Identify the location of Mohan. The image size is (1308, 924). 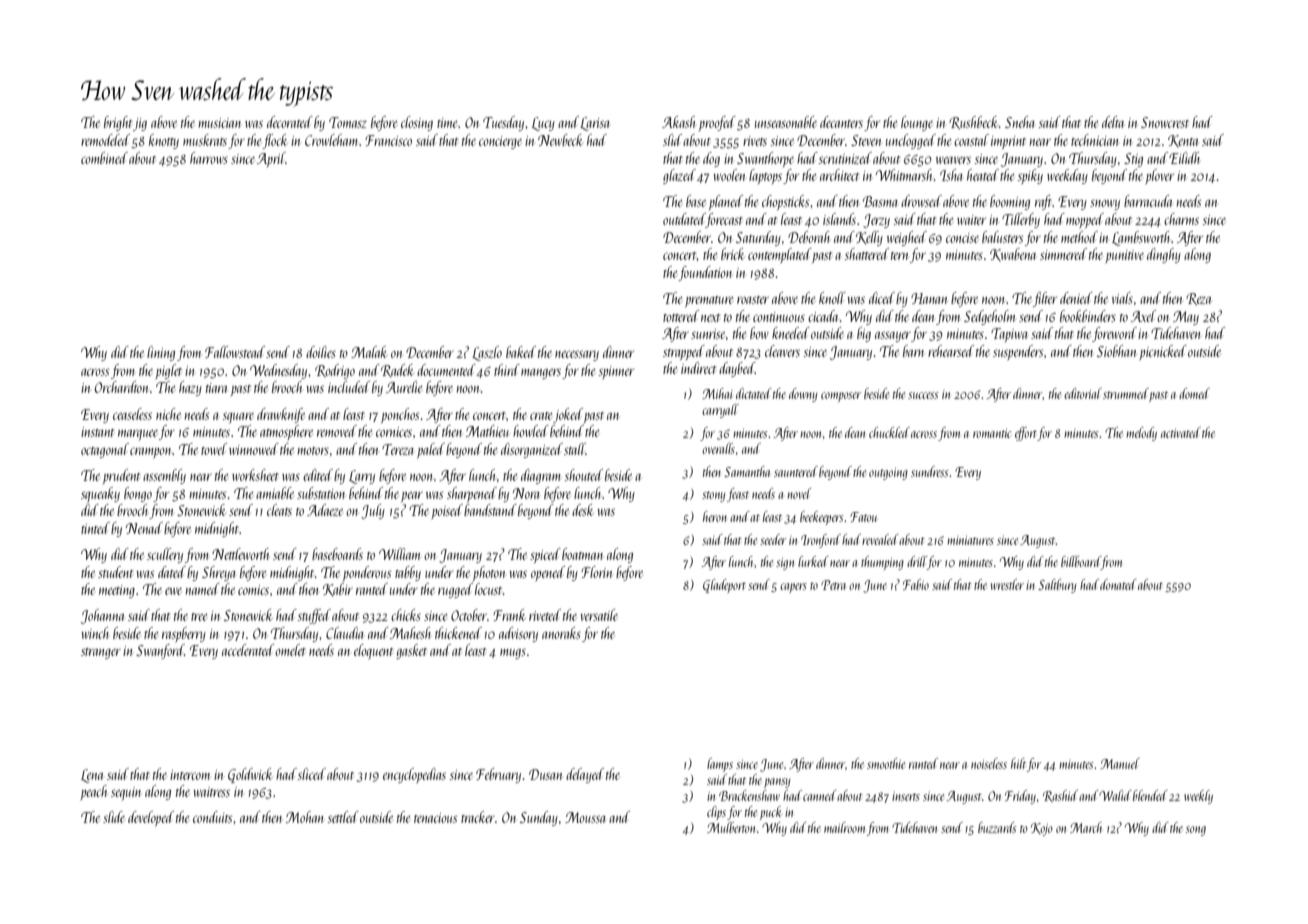
(304, 817).
